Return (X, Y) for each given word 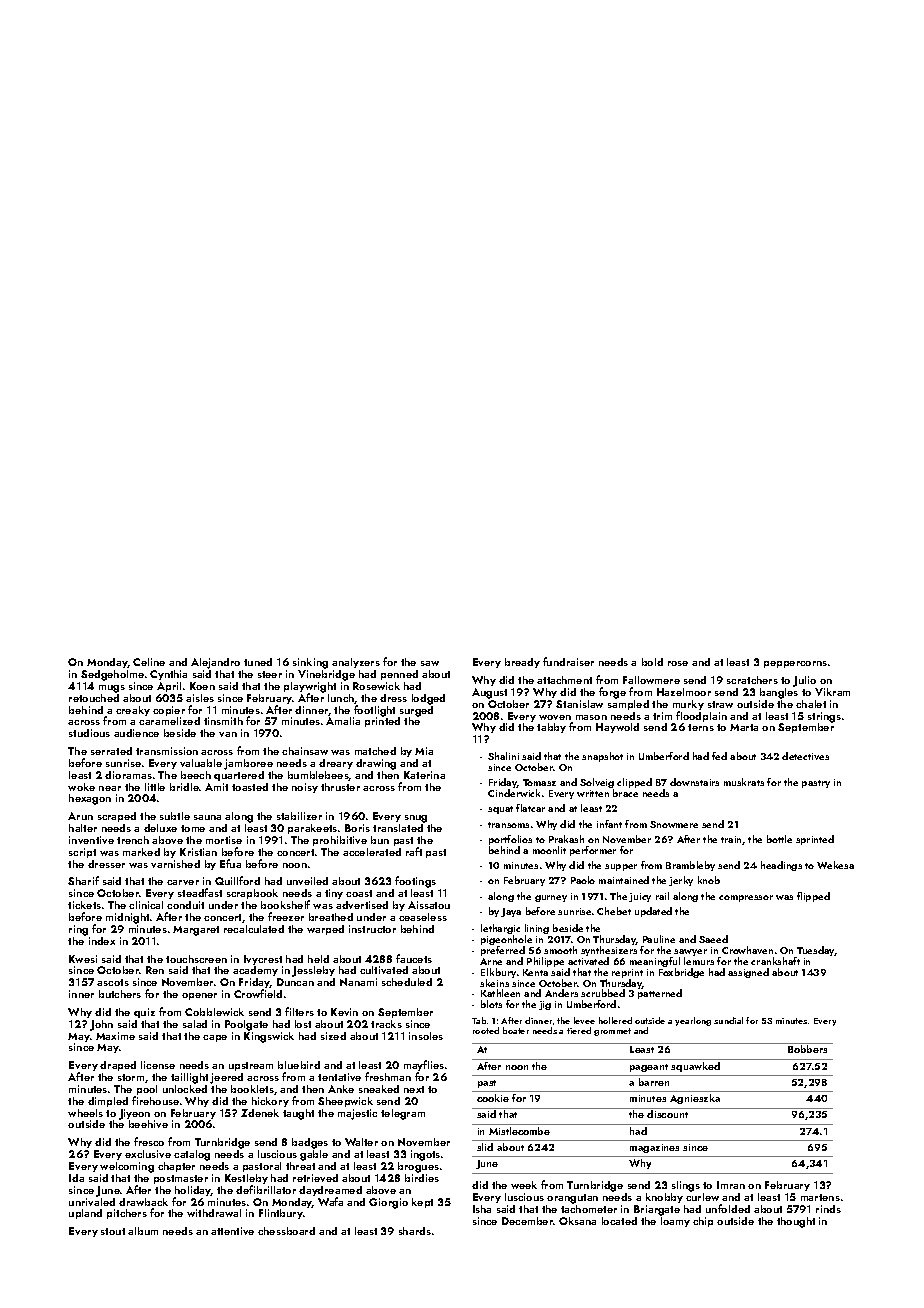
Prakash (566, 839)
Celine (149, 662)
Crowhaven (747, 950)
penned (399, 675)
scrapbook (252, 894)
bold (652, 662)
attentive (232, 1231)
